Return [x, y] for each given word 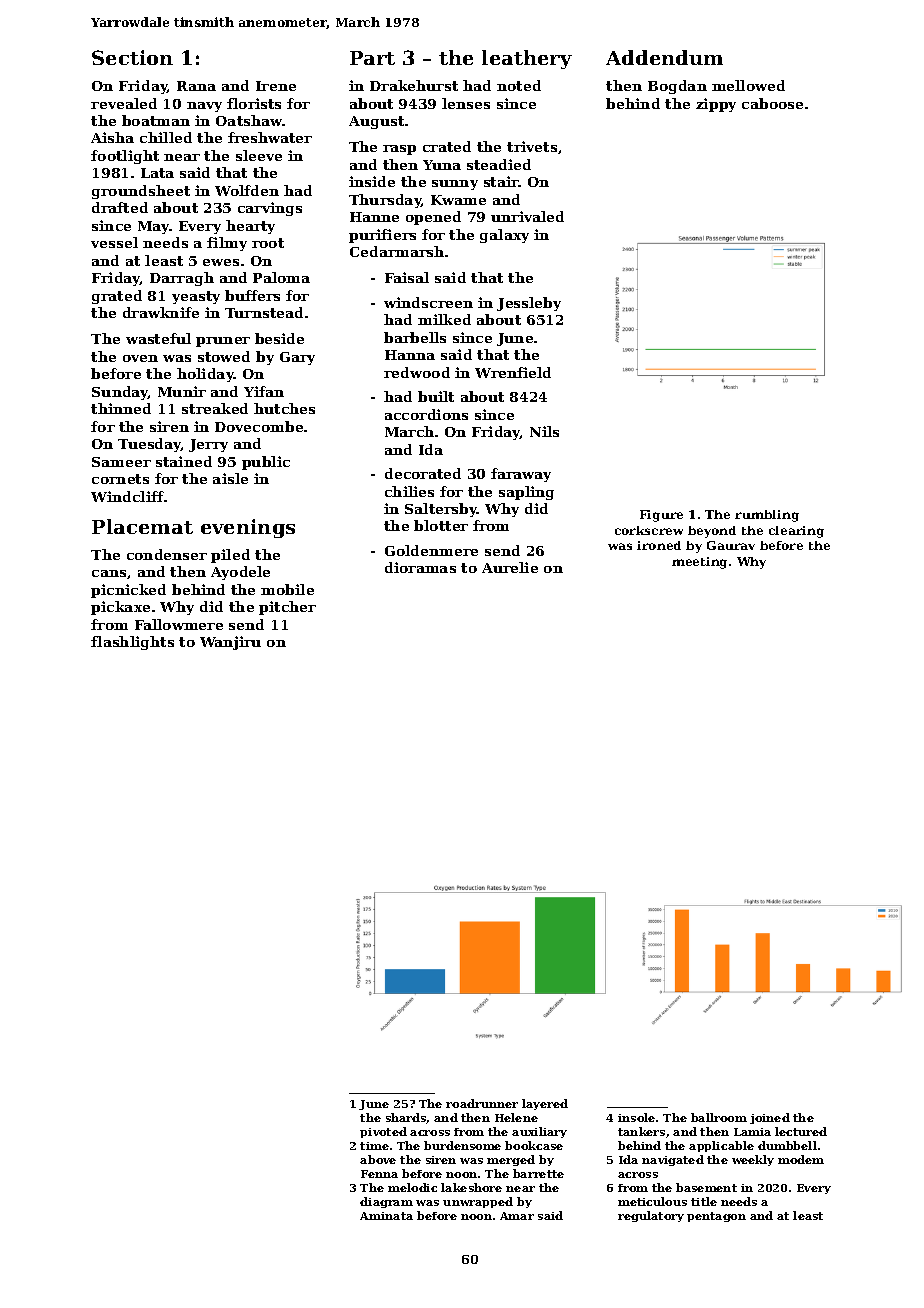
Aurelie [510, 567]
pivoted [383, 1132]
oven [140, 358]
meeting [699, 563]
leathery [527, 59]
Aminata [386, 1216]
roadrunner [482, 1103]
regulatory [651, 1216]
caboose [772, 103]
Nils [544, 431]
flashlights [132, 643]
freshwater [270, 137]
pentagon [716, 1217]
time [374, 1146]
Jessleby [529, 304]
